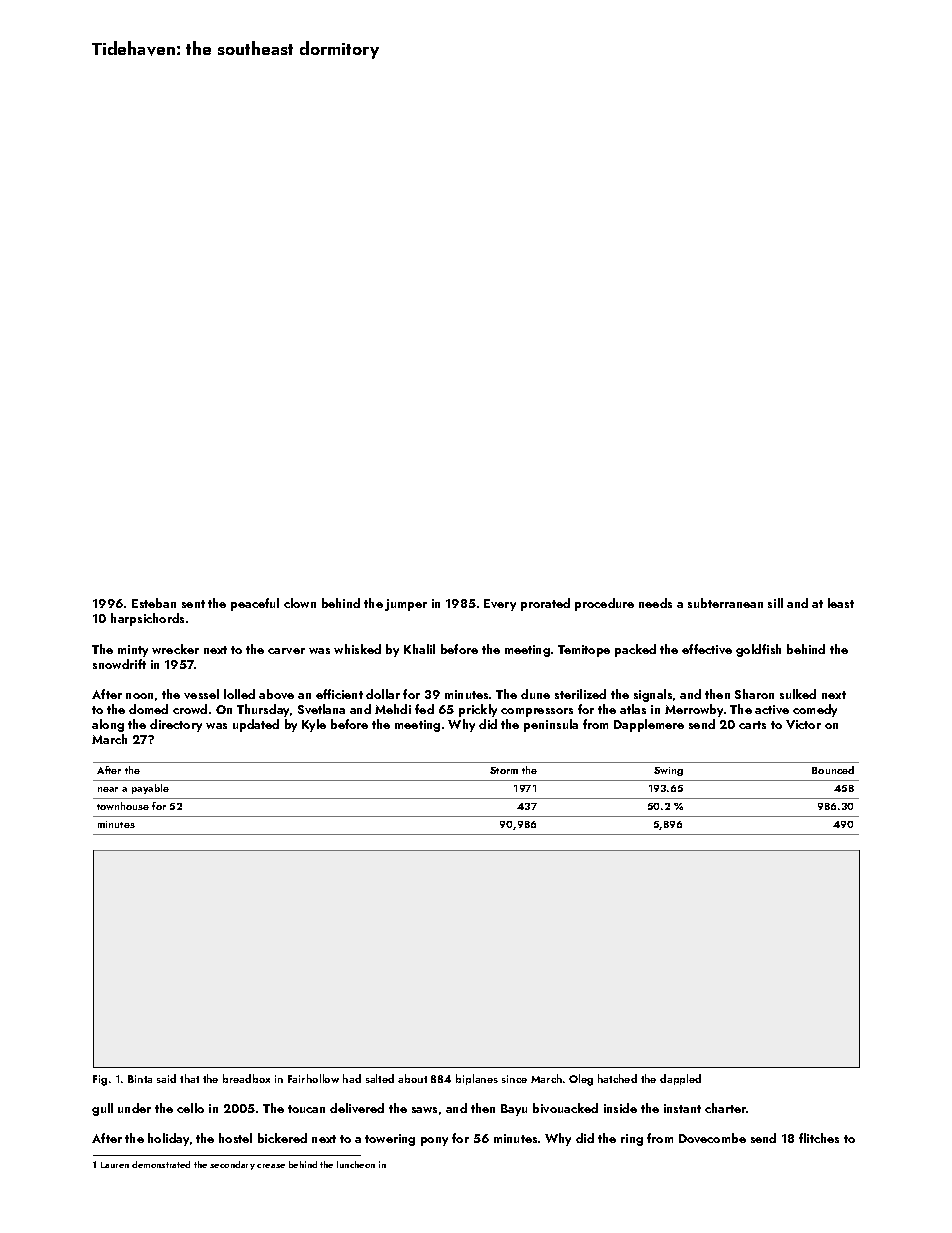 This screenshot has width=952, height=1233. Describe the element at coordinates (150, 789) in the screenshot. I see `payable` at that location.
